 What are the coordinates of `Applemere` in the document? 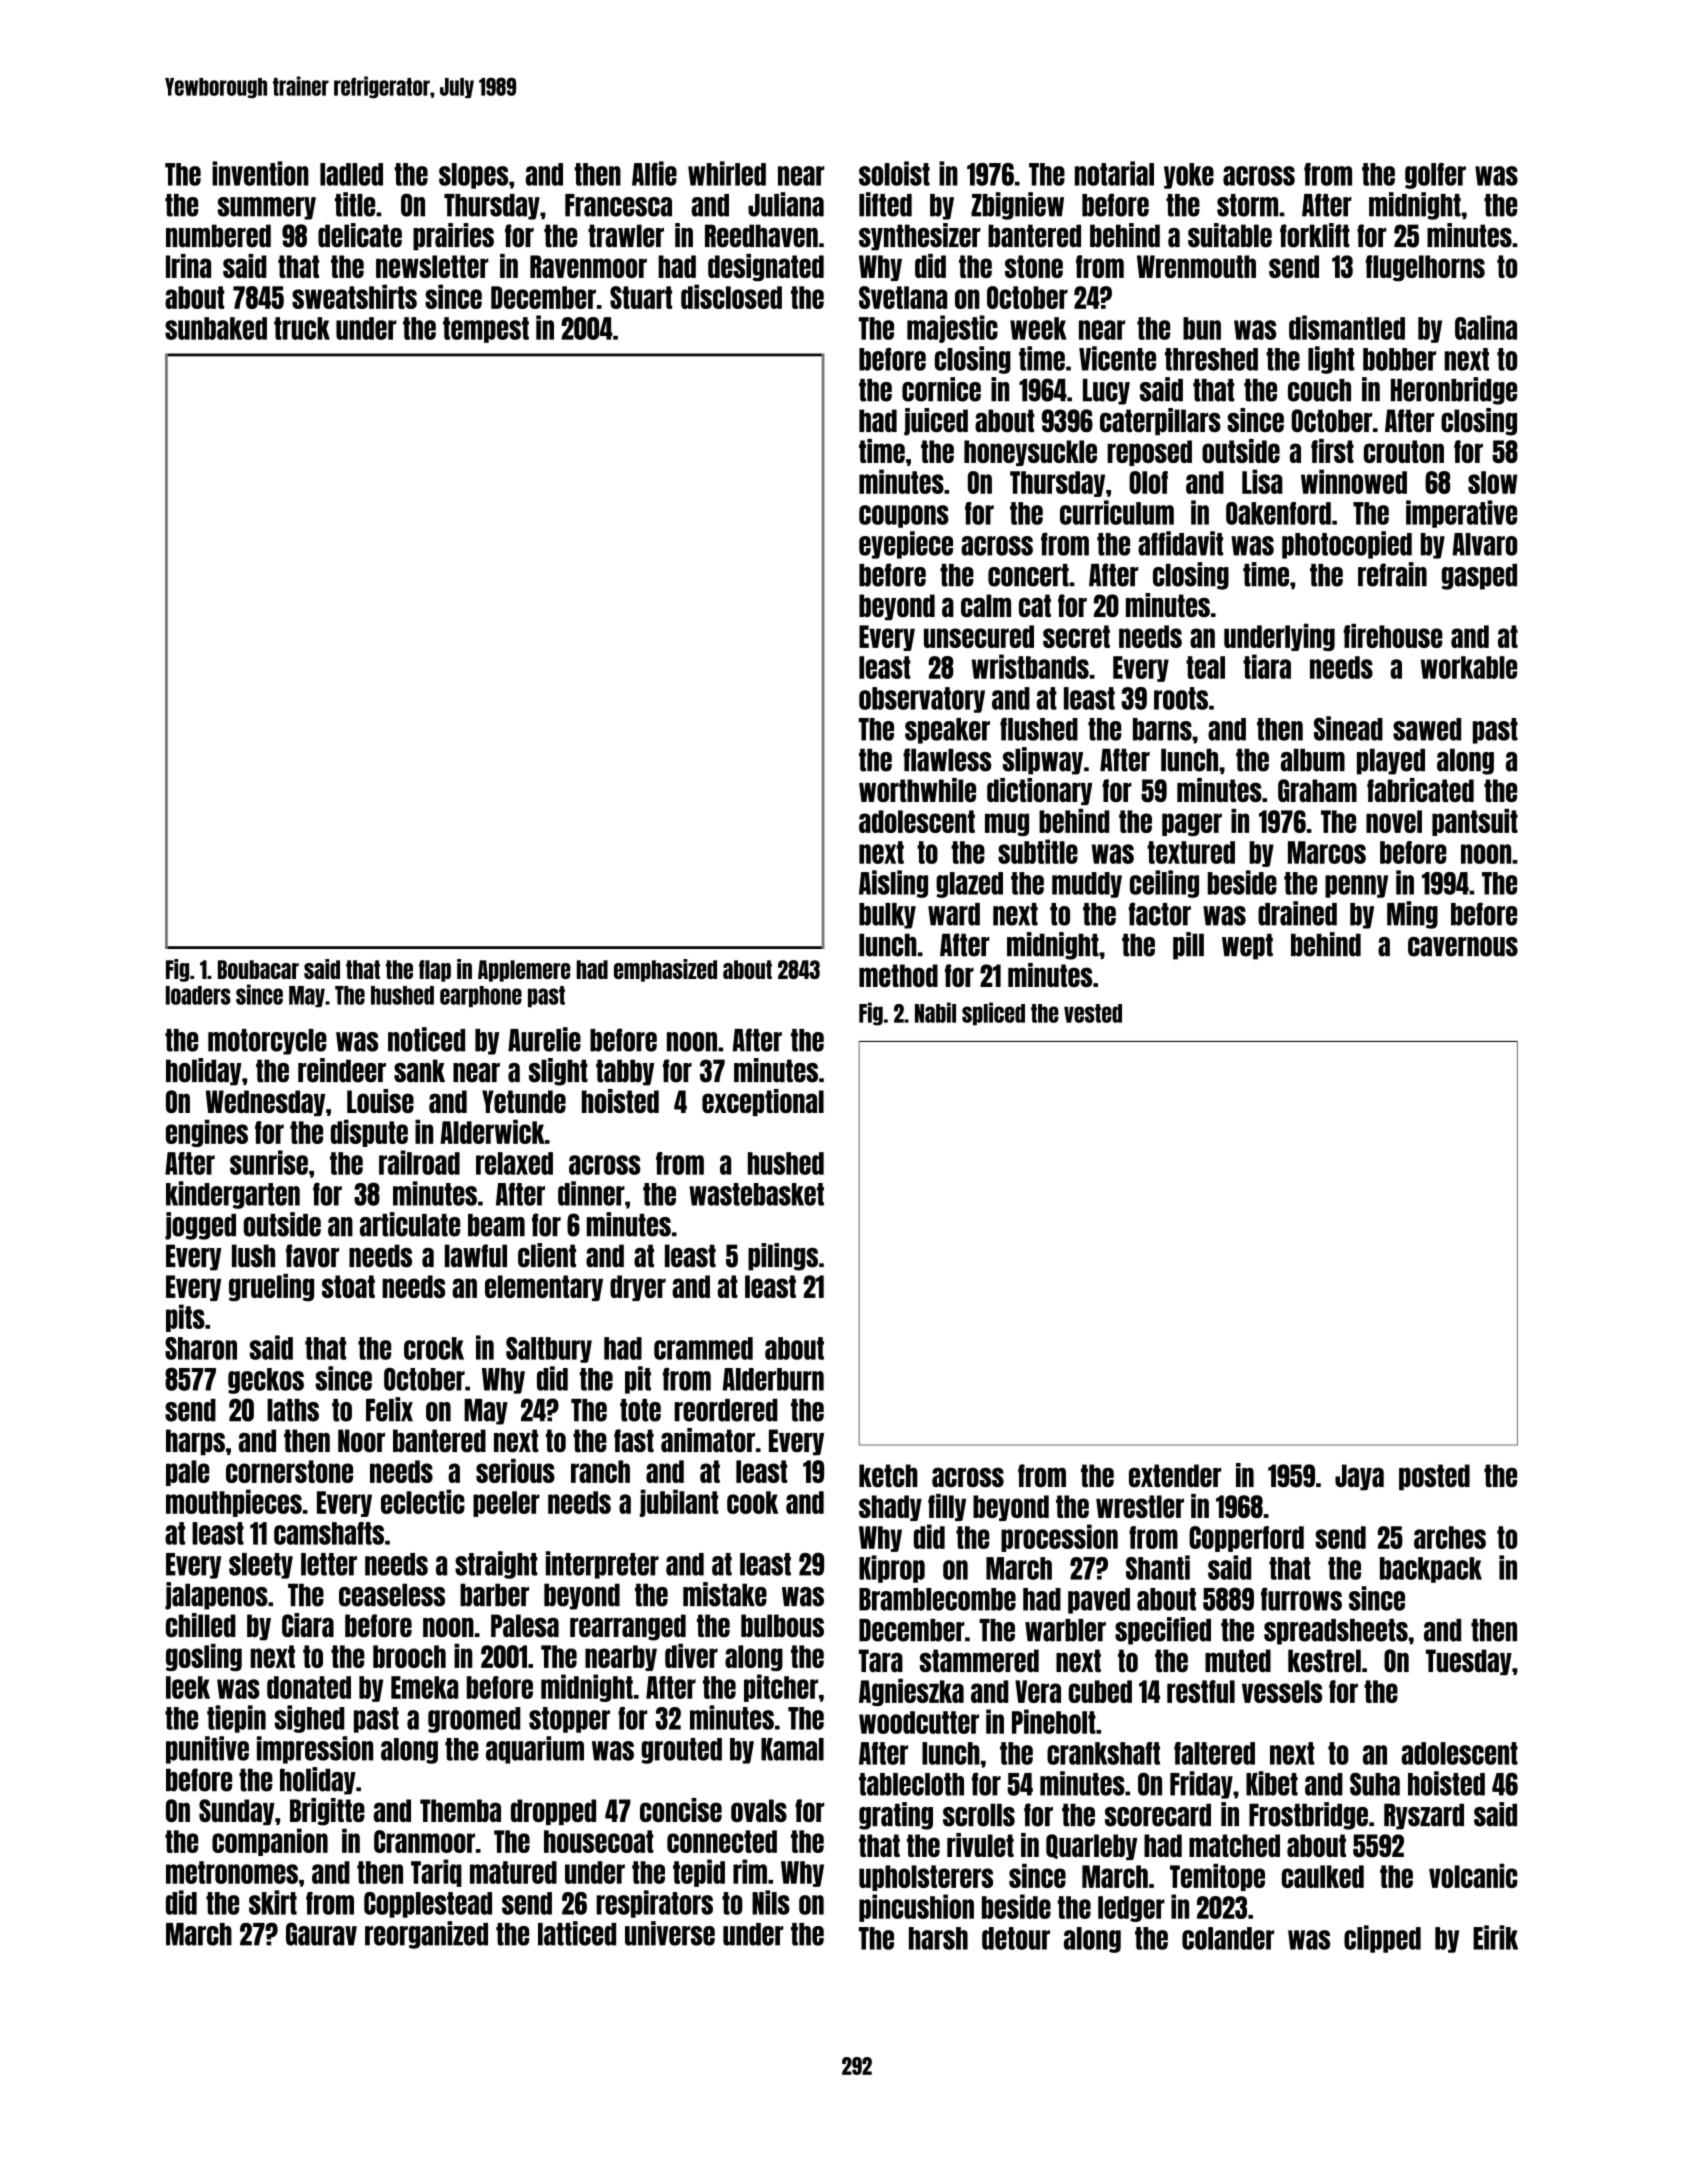 It's located at (524, 971).
